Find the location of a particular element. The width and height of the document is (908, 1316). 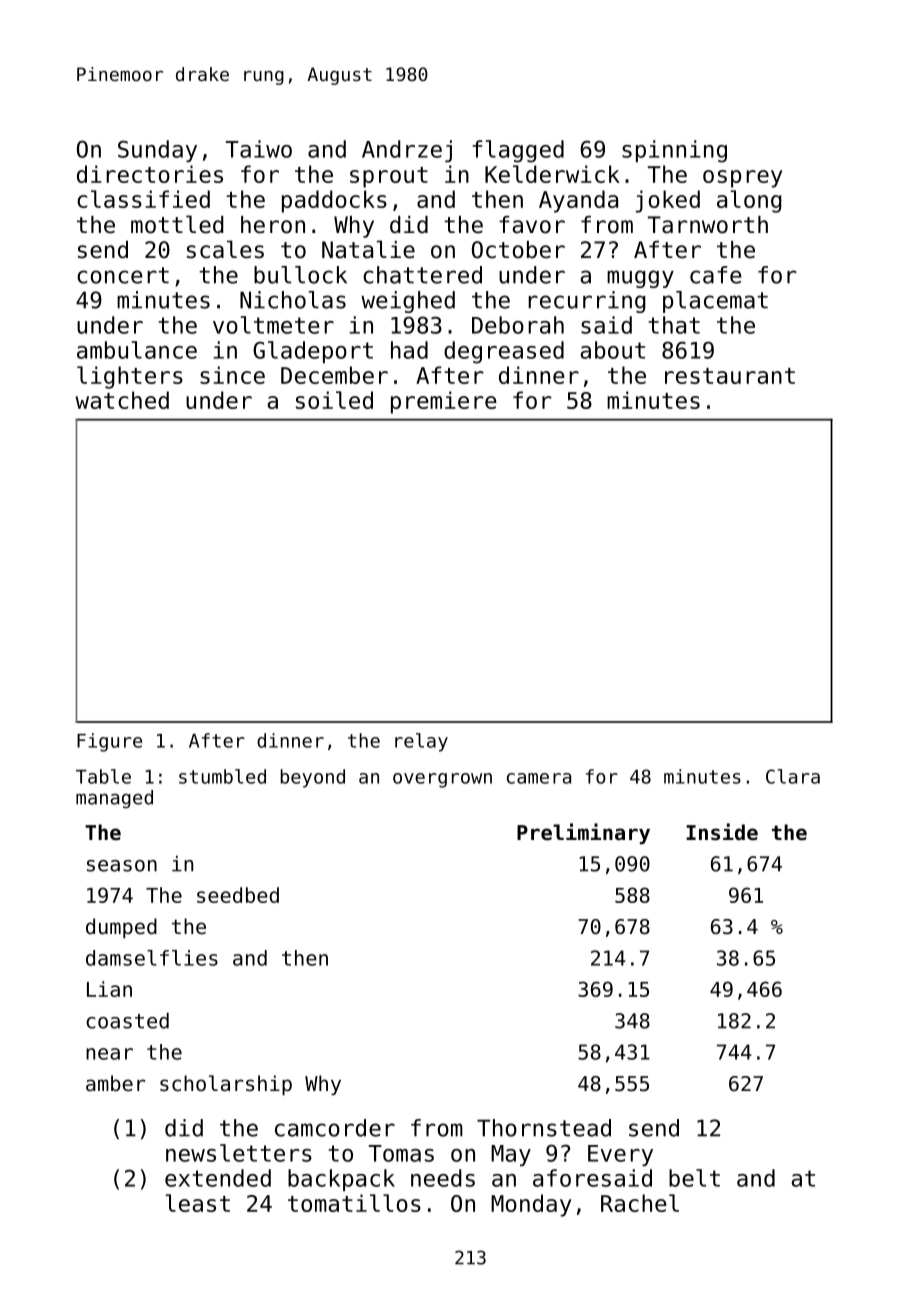

Preliminary is located at coordinates (583, 833).
